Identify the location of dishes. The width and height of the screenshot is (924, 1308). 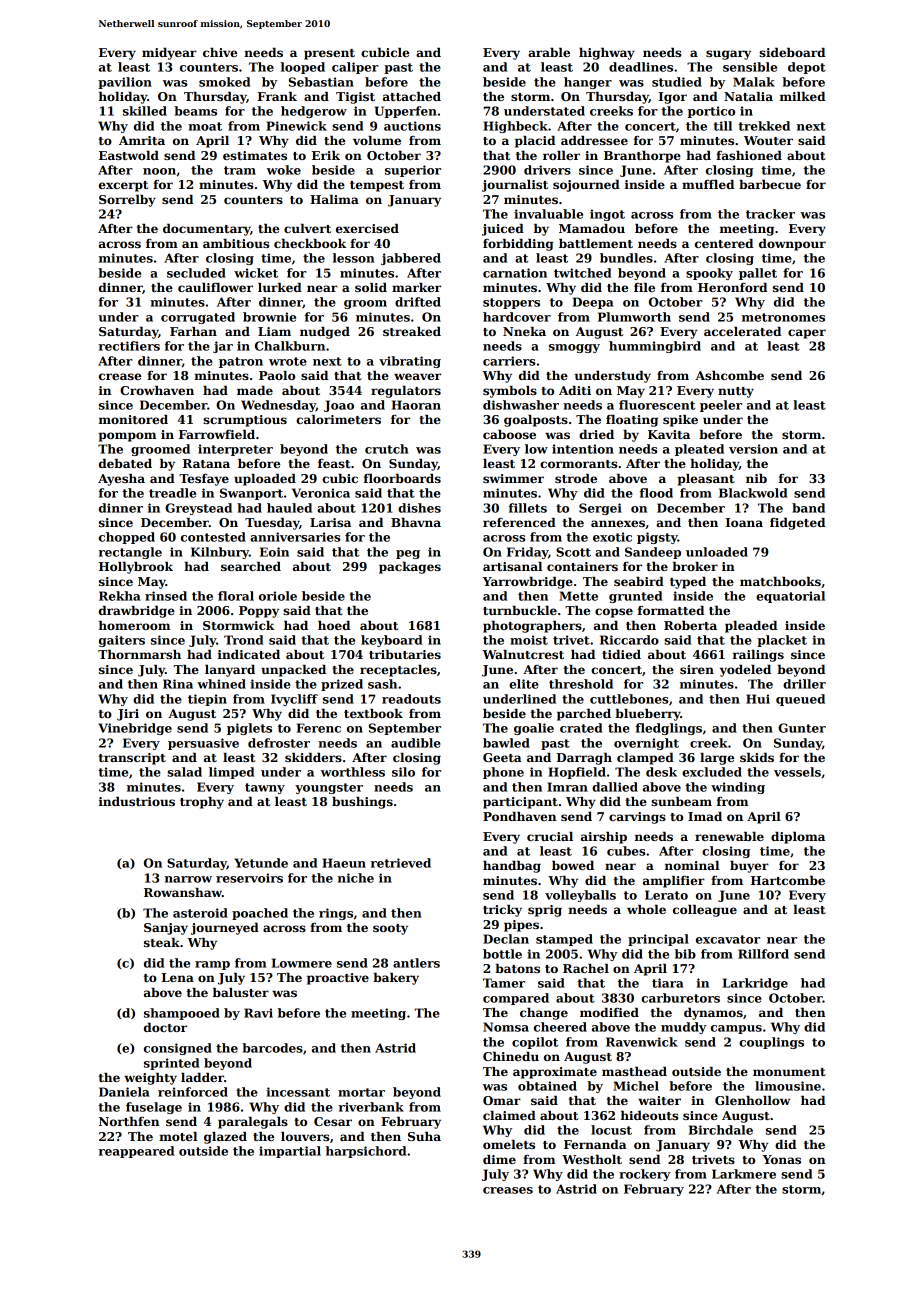
(419, 508).
